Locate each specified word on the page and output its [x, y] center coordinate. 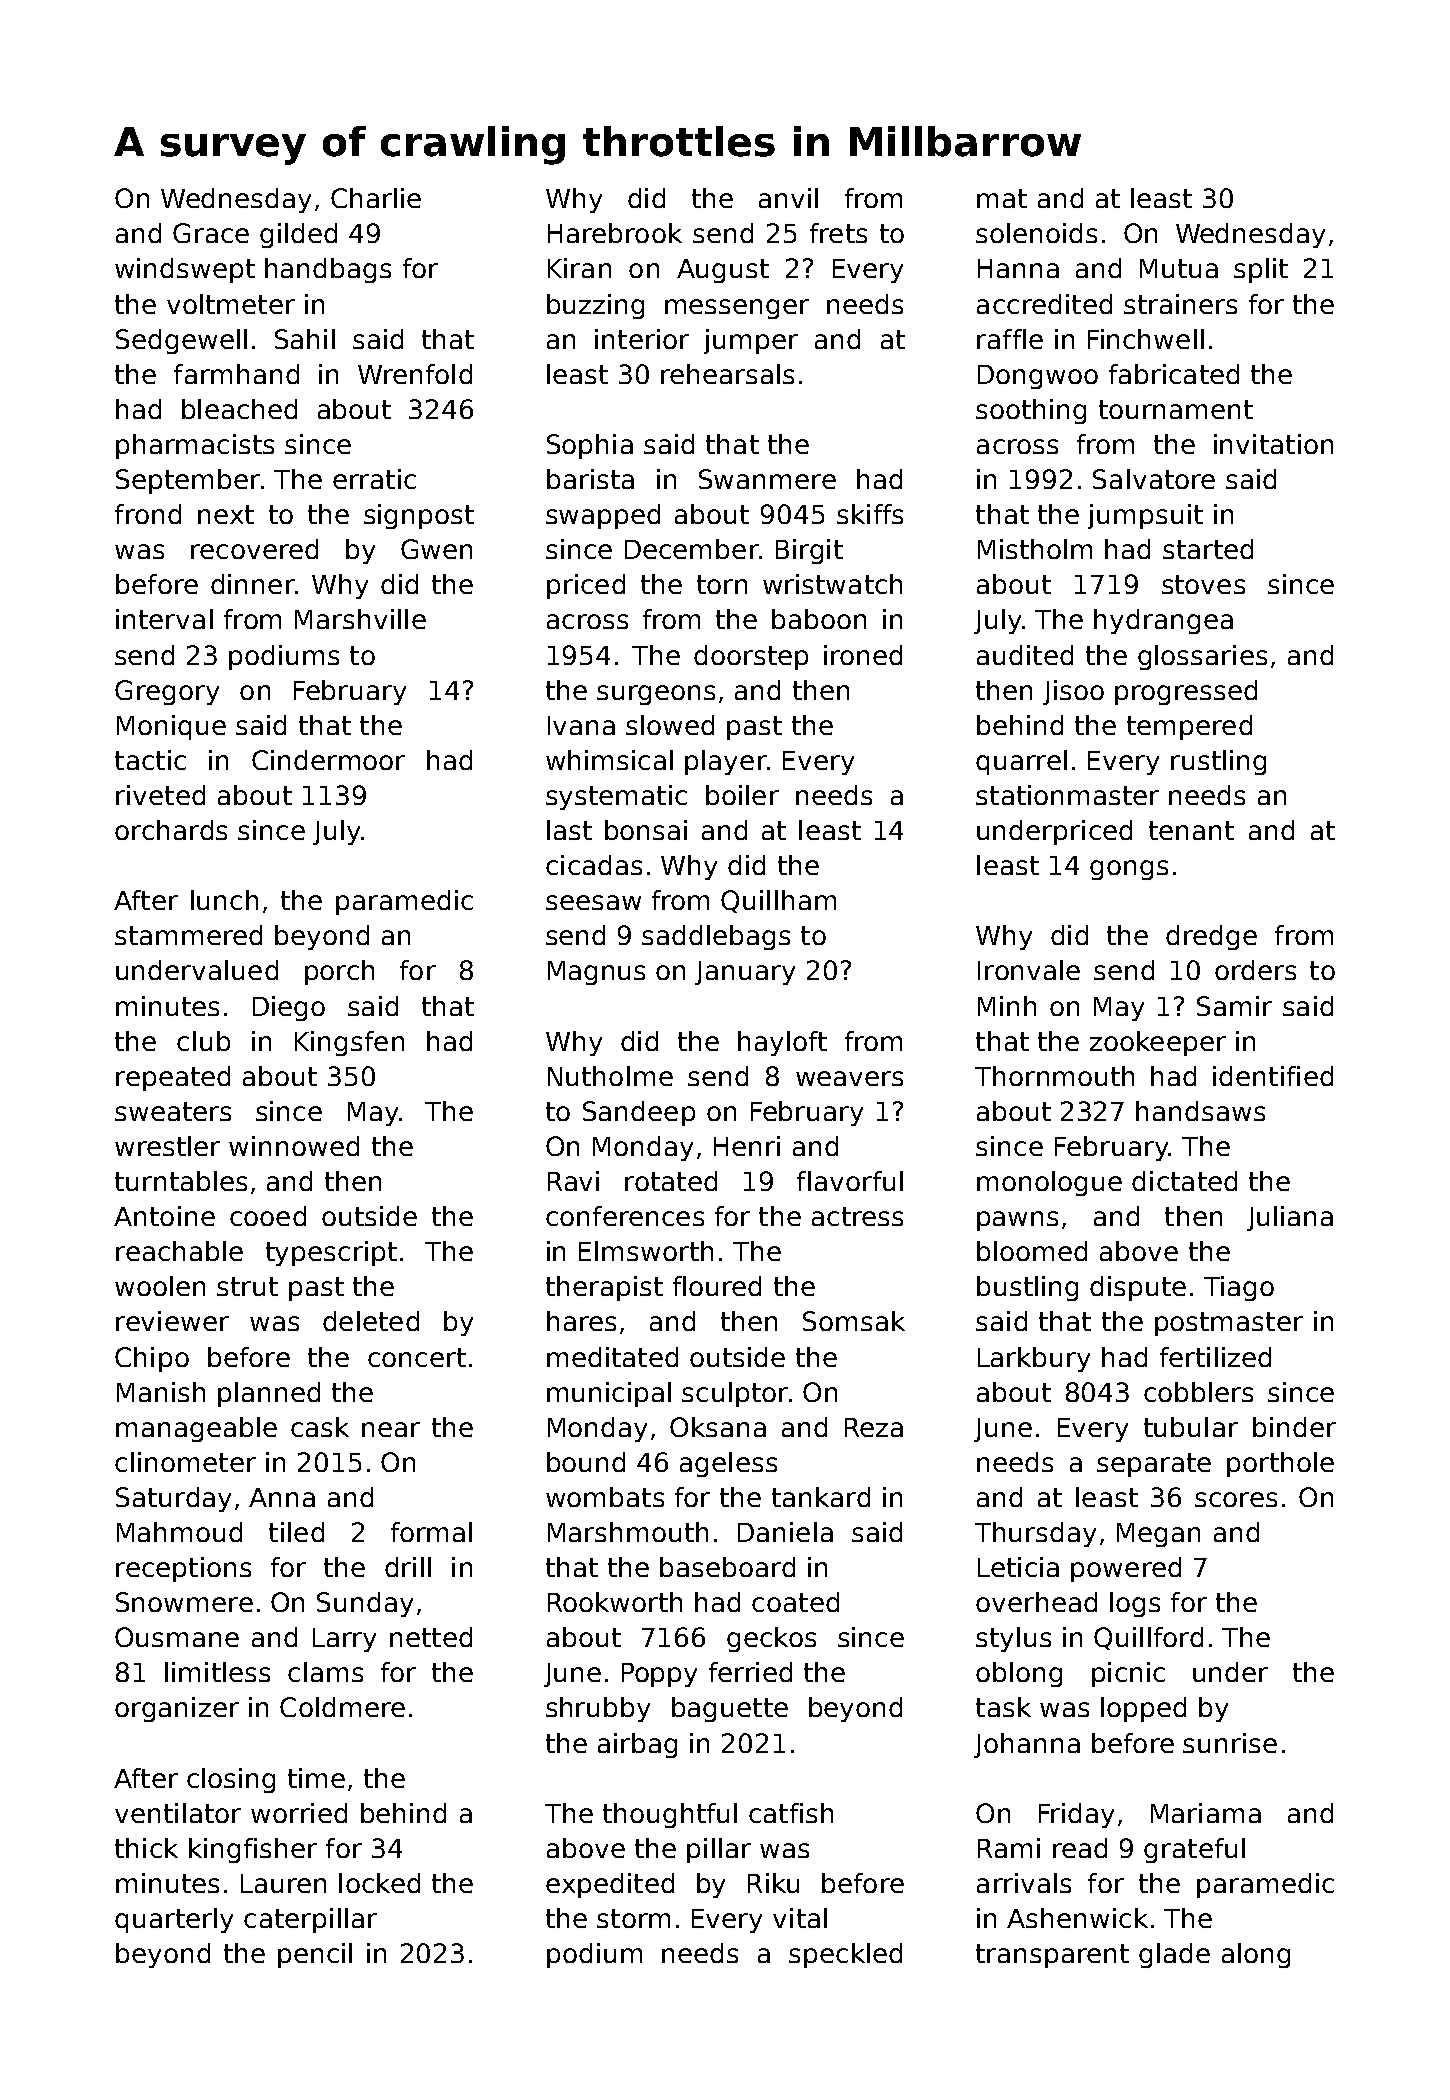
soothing [1031, 411]
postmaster [1229, 1324]
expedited [610, 1885]
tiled [296, 1532]
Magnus [596, 973]
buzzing [595, 306]
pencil [315, 1955]
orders [1255, 970]
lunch [224, 900]
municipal [609, 1394]
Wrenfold [415, 374]
